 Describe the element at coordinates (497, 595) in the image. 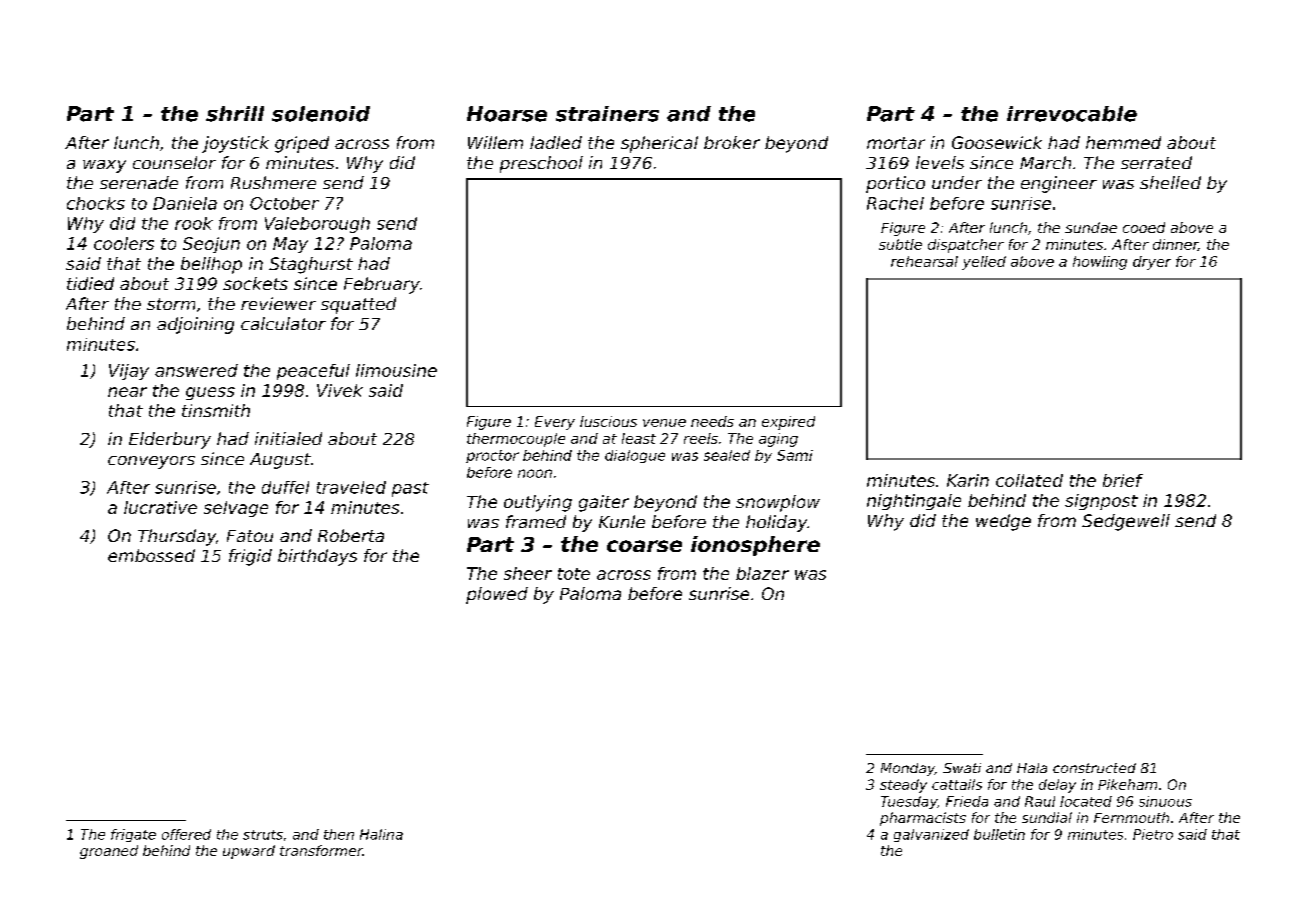

I see `plowed` at that location.
